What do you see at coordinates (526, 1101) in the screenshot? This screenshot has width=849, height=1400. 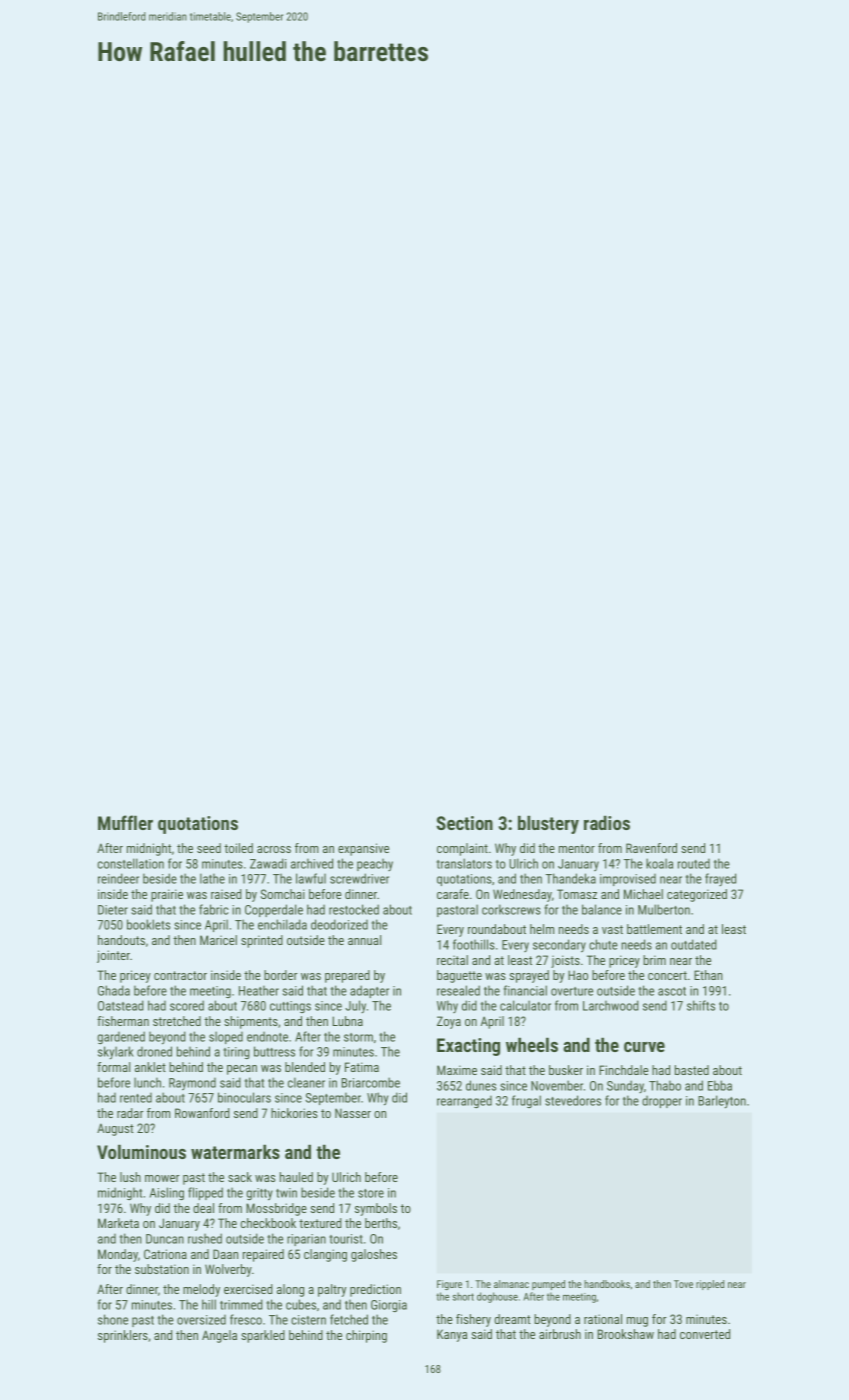 I see `frugal` at bounding box center [526, 1101].
